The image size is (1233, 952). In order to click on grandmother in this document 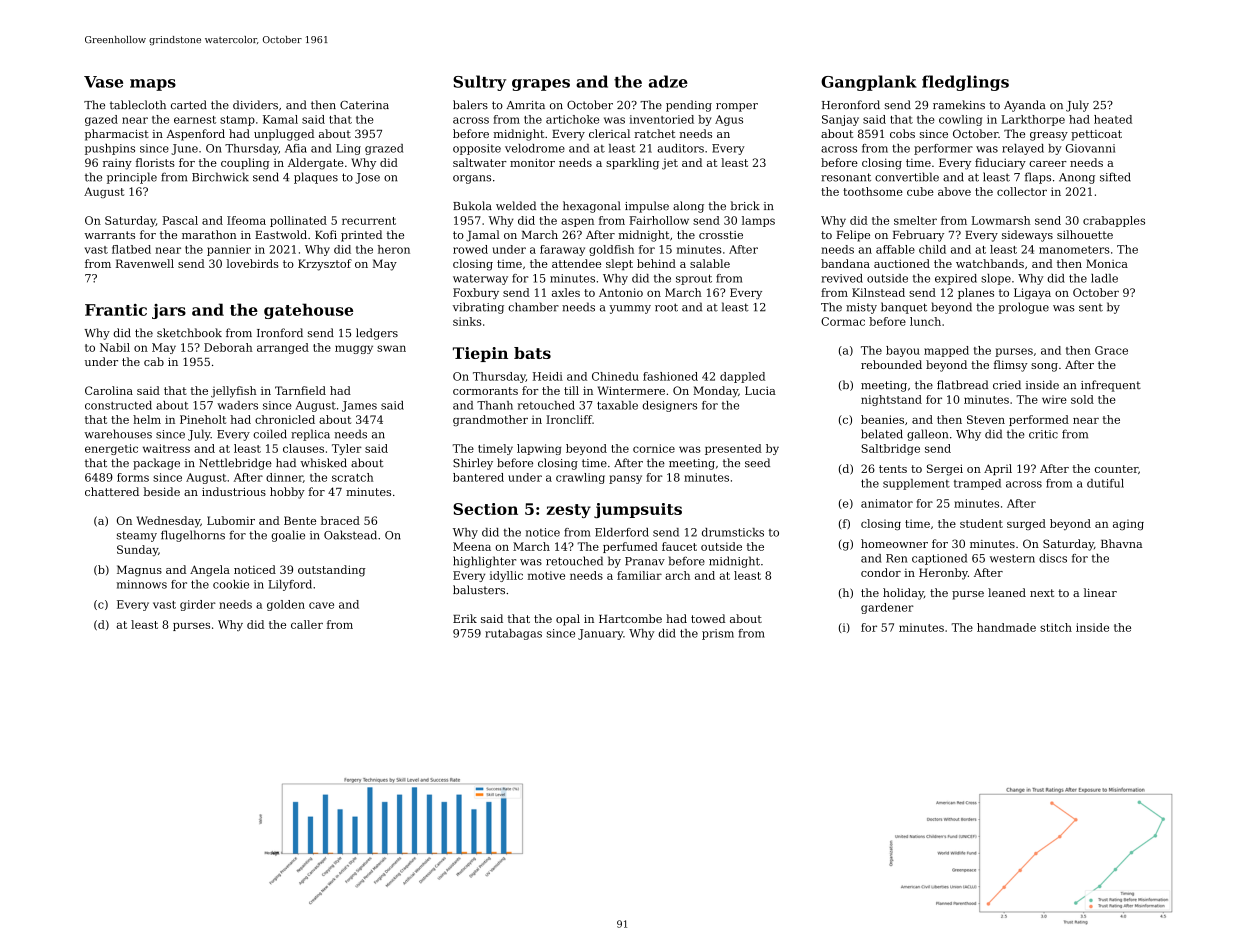, I will do `click(490, 420)`.
